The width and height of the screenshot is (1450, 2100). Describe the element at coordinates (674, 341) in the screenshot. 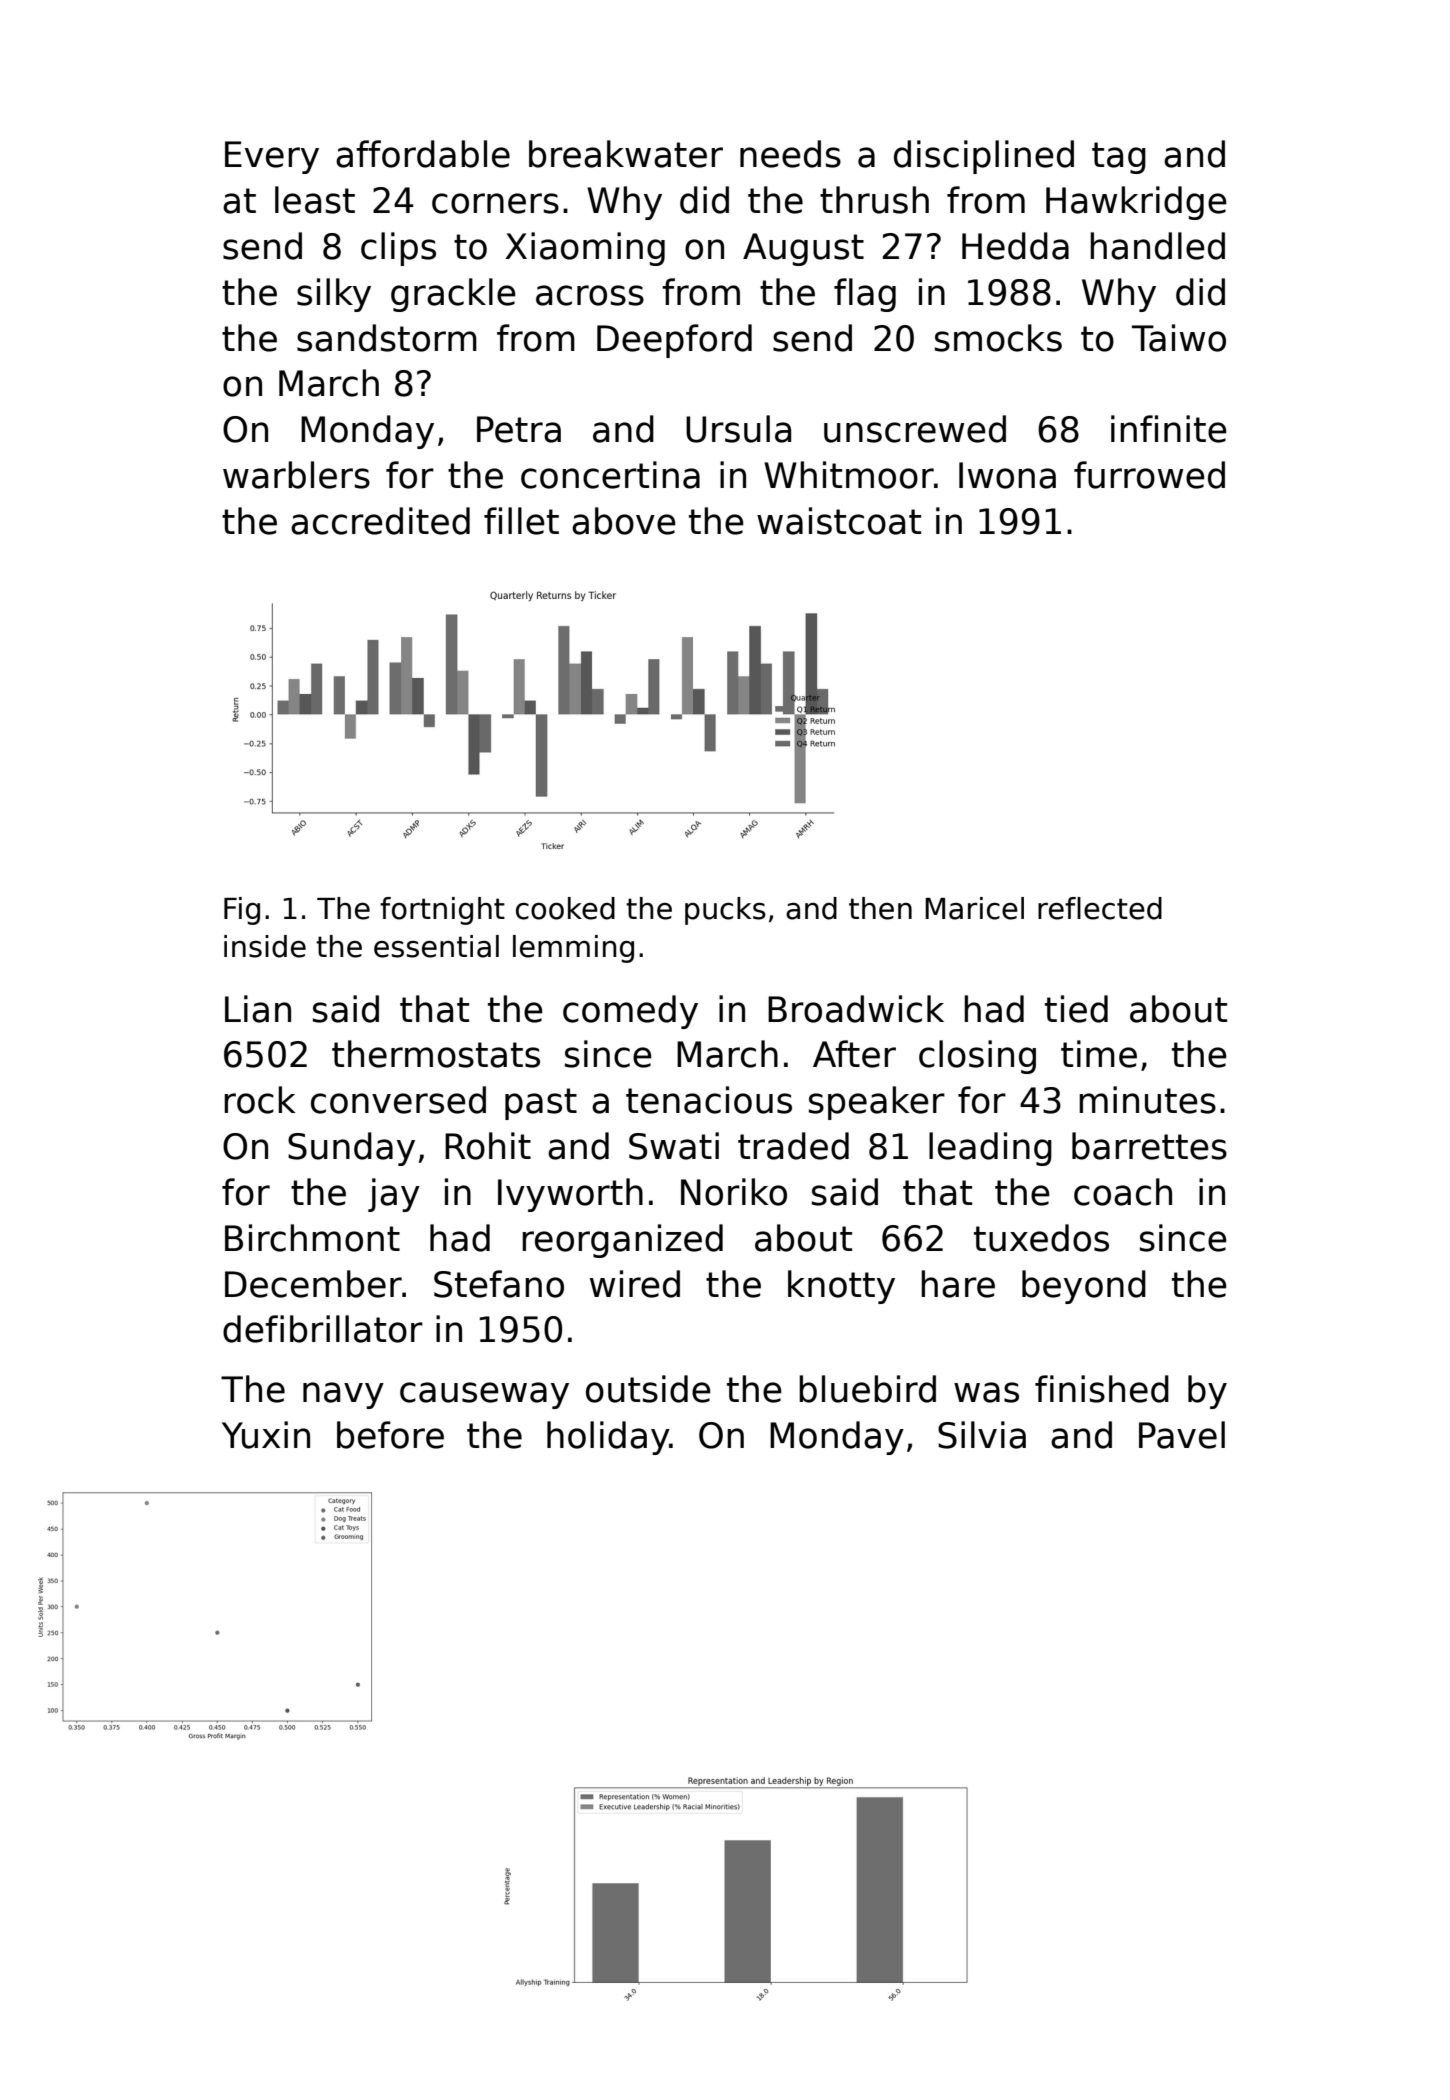

I see `Deepford` at that location.
